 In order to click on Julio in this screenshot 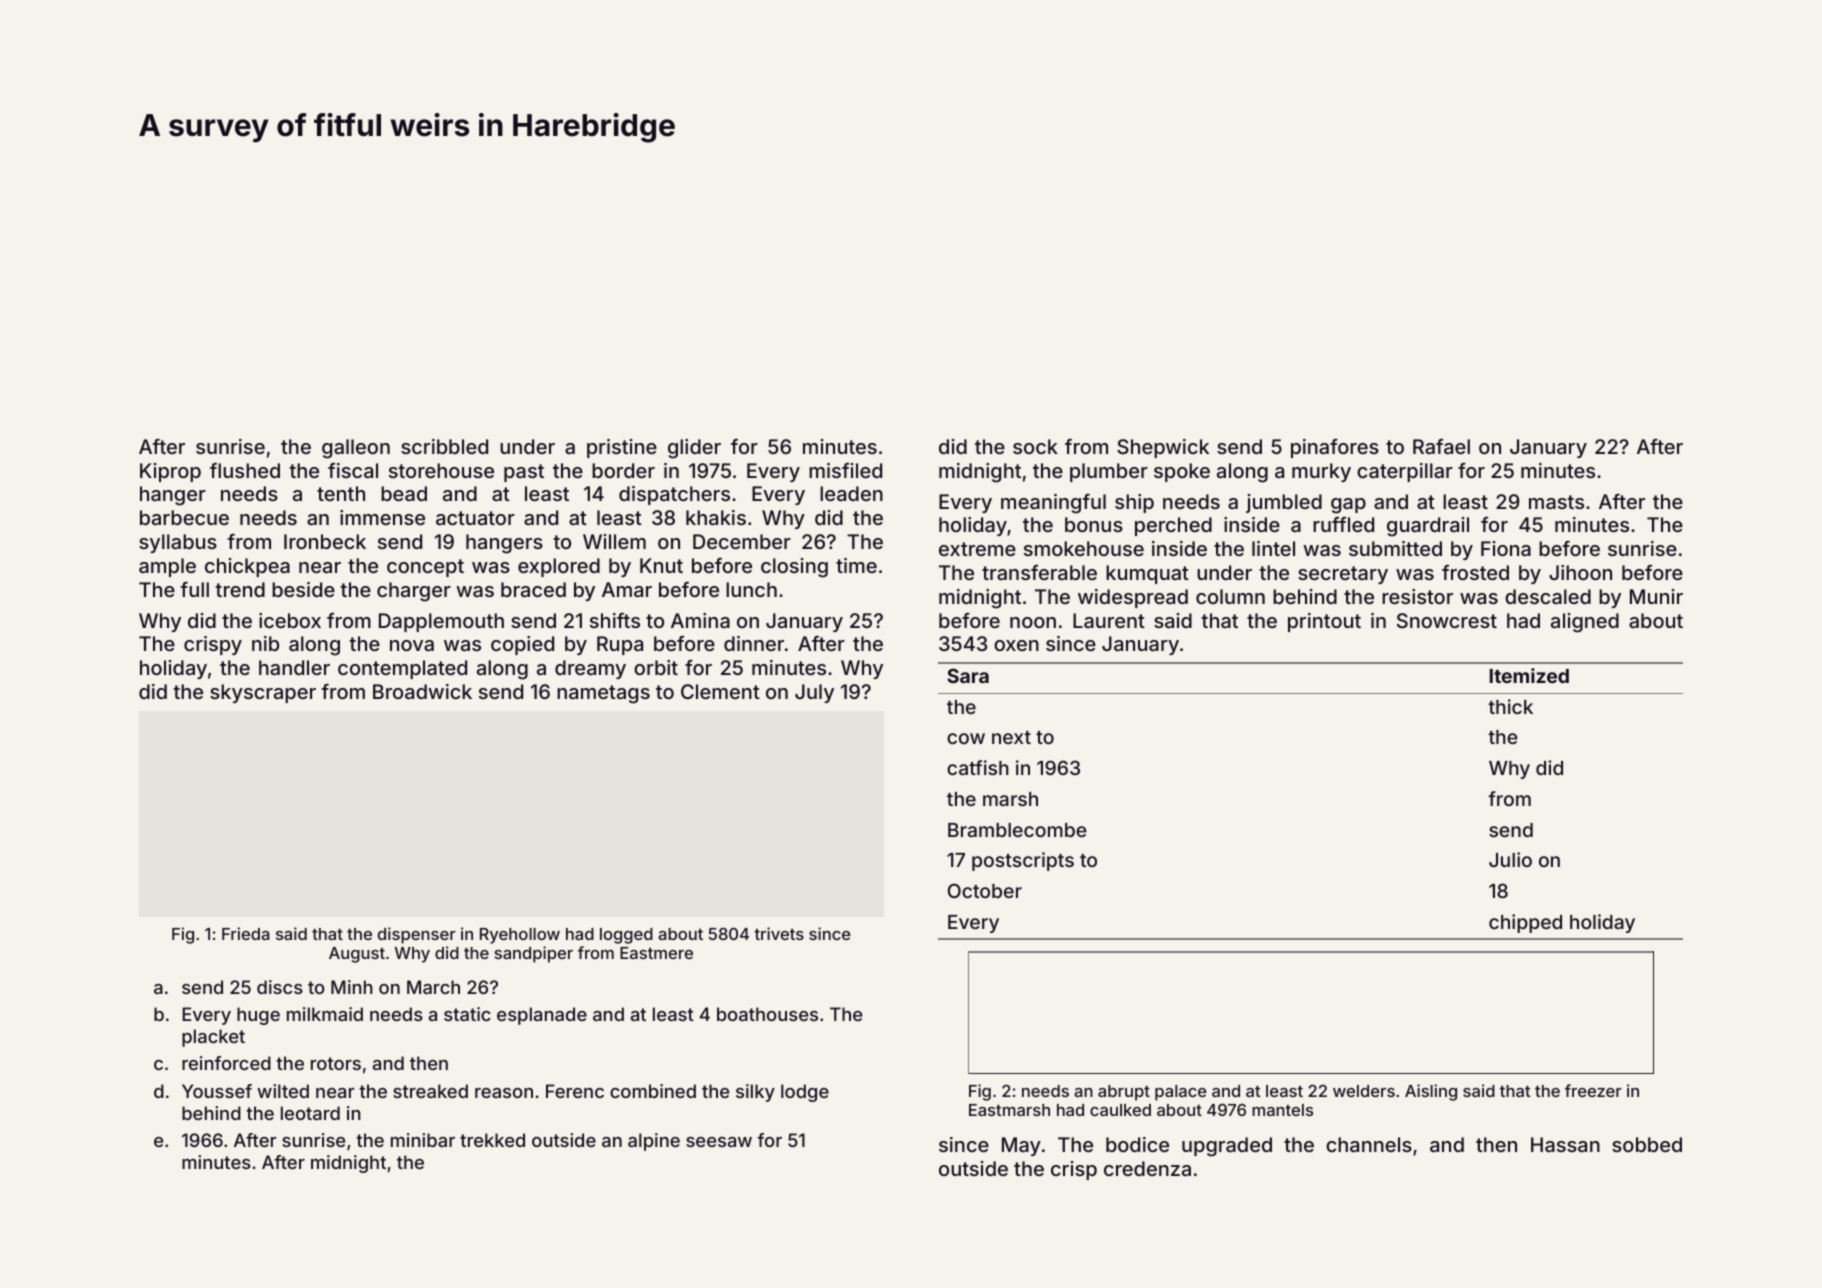, I will do `click(1510, 859)`.
